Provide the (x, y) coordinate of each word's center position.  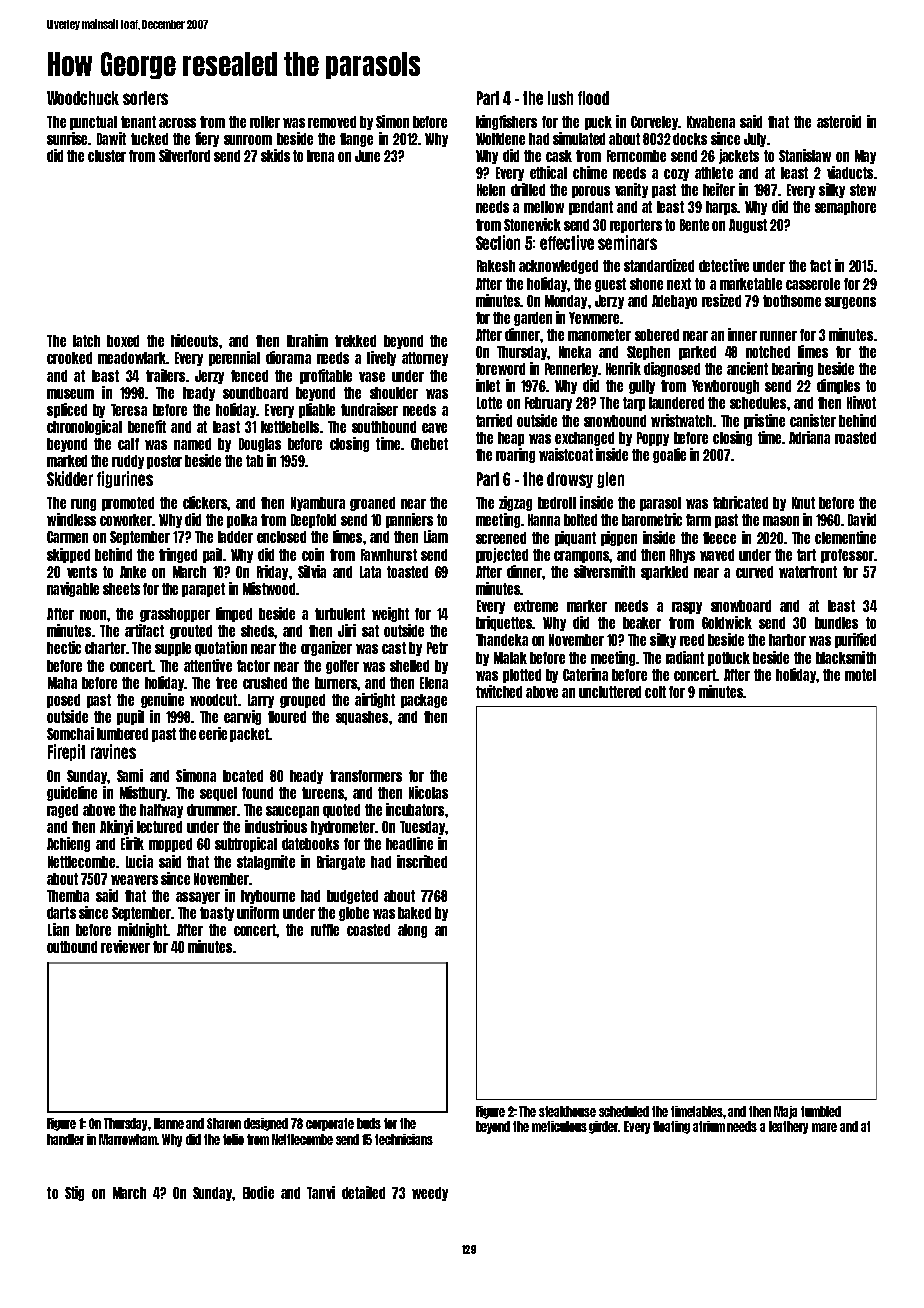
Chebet (429, 444)
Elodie (258, 1192)
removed (332, 122)
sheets (121, 589)
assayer (198, 898)
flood (593, 98)
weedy (430, 1194)
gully (642, 387)
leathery (788, 1127)
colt (655, 692)
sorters (145, 98)
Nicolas (428, 792)
